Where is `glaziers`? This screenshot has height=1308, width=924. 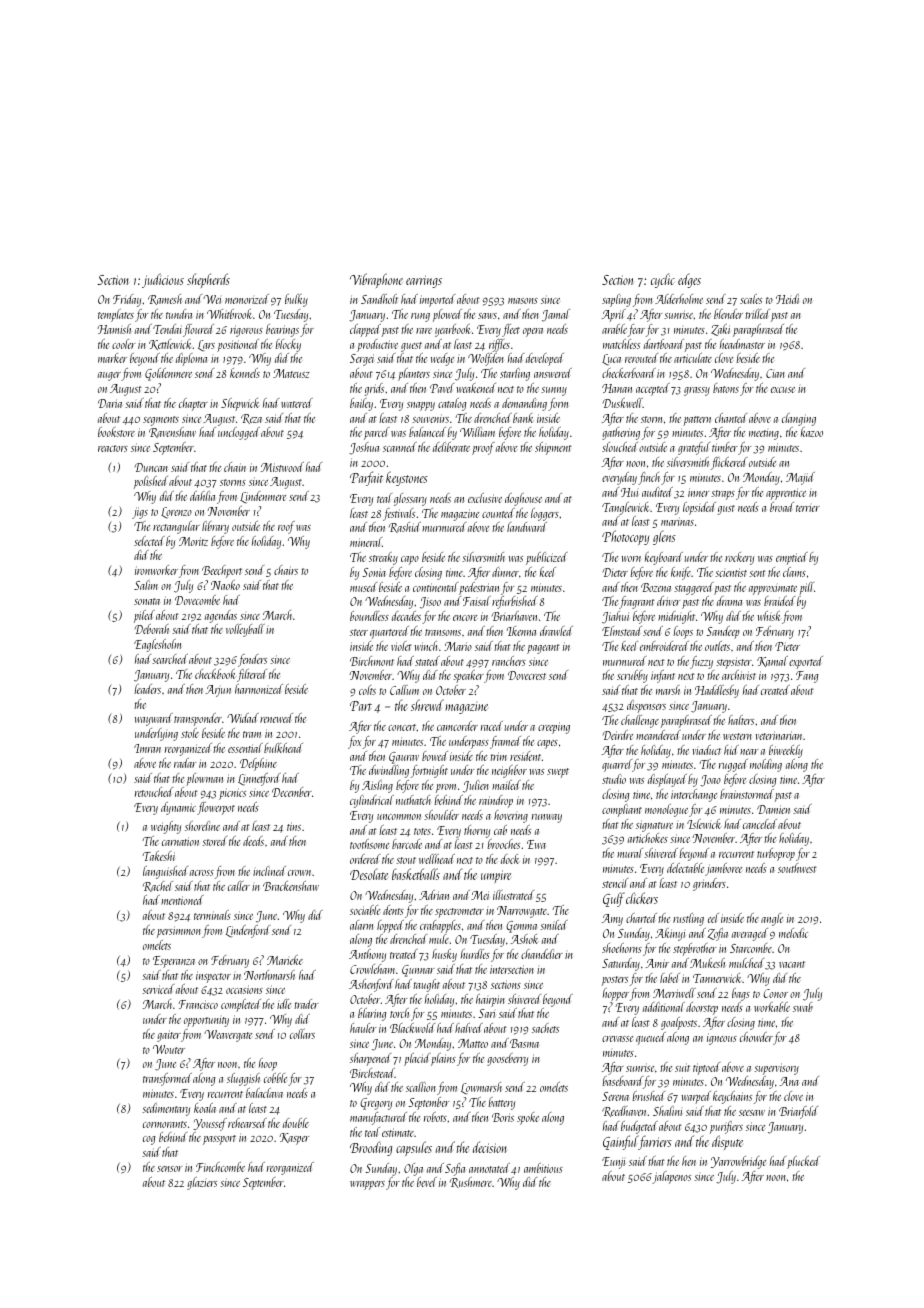 glaziers is located at coordinates (202, 1183).
